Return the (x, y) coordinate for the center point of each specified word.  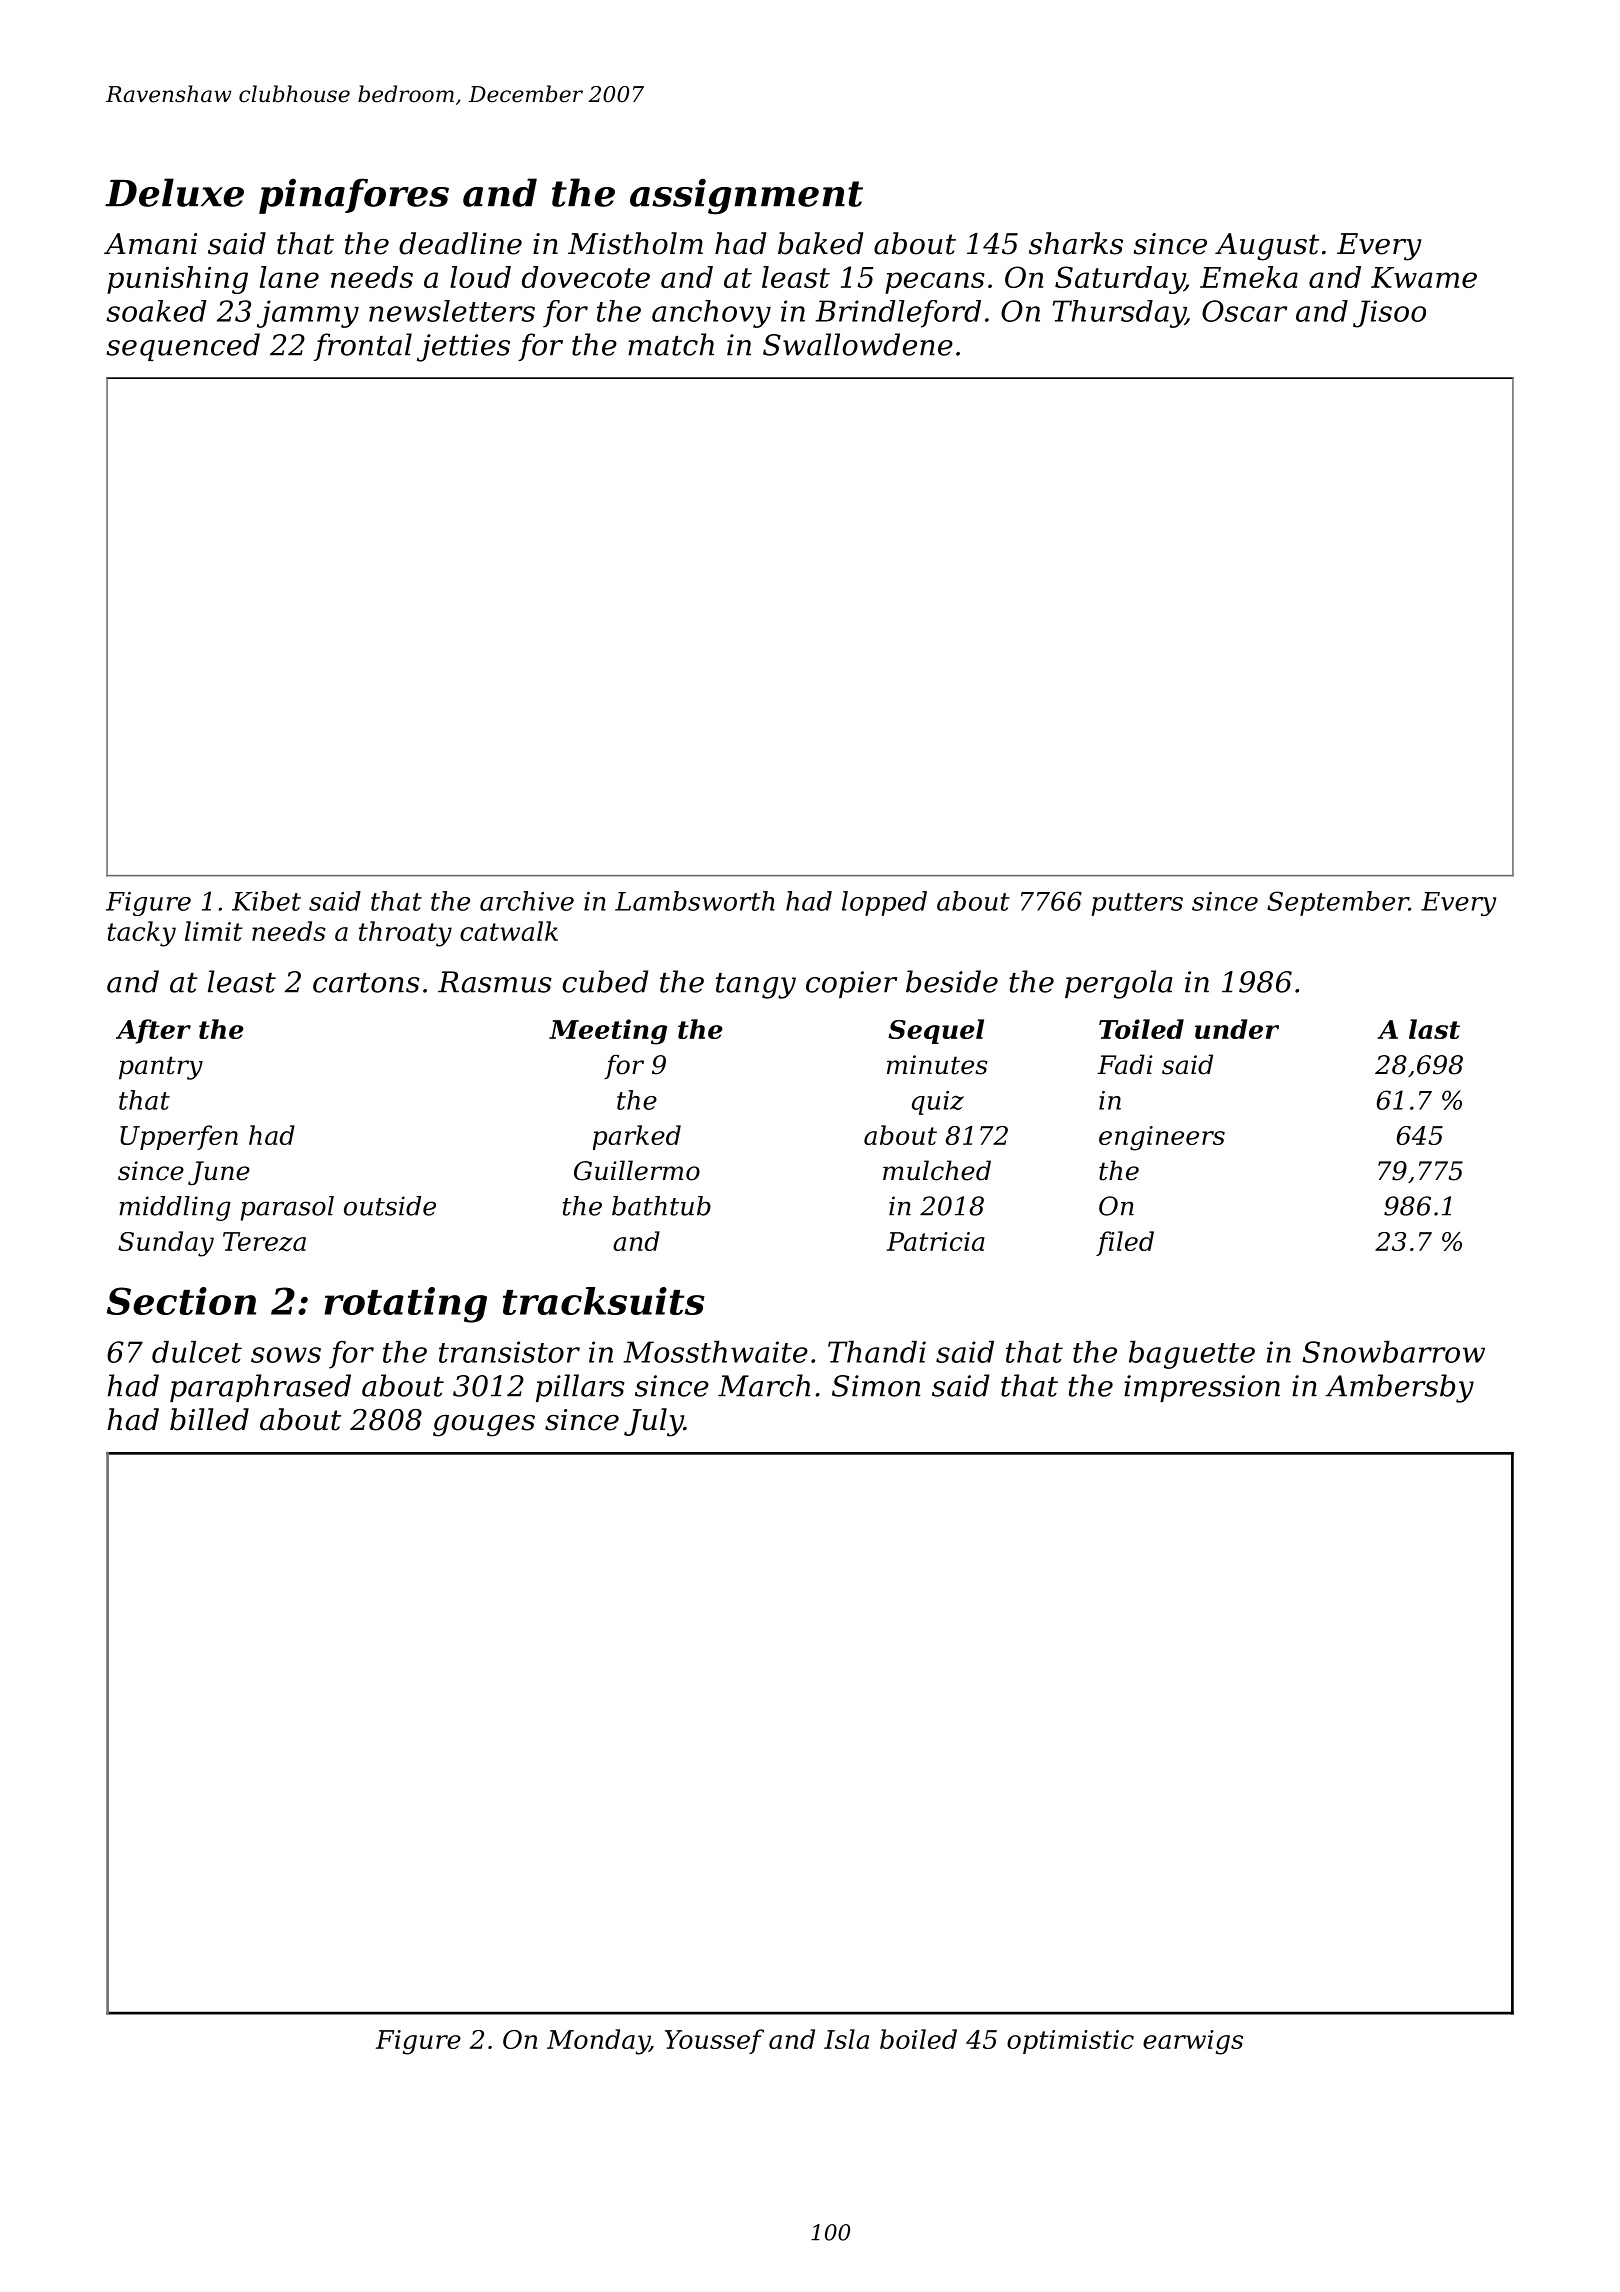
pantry (161, 1068)
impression (1202, 1388)
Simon (876, 1386)
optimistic (1070, 2042)
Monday (598, 2042)
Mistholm (635, 243)
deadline (460, 243)
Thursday (1119, 314)
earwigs (1193, 2042)
